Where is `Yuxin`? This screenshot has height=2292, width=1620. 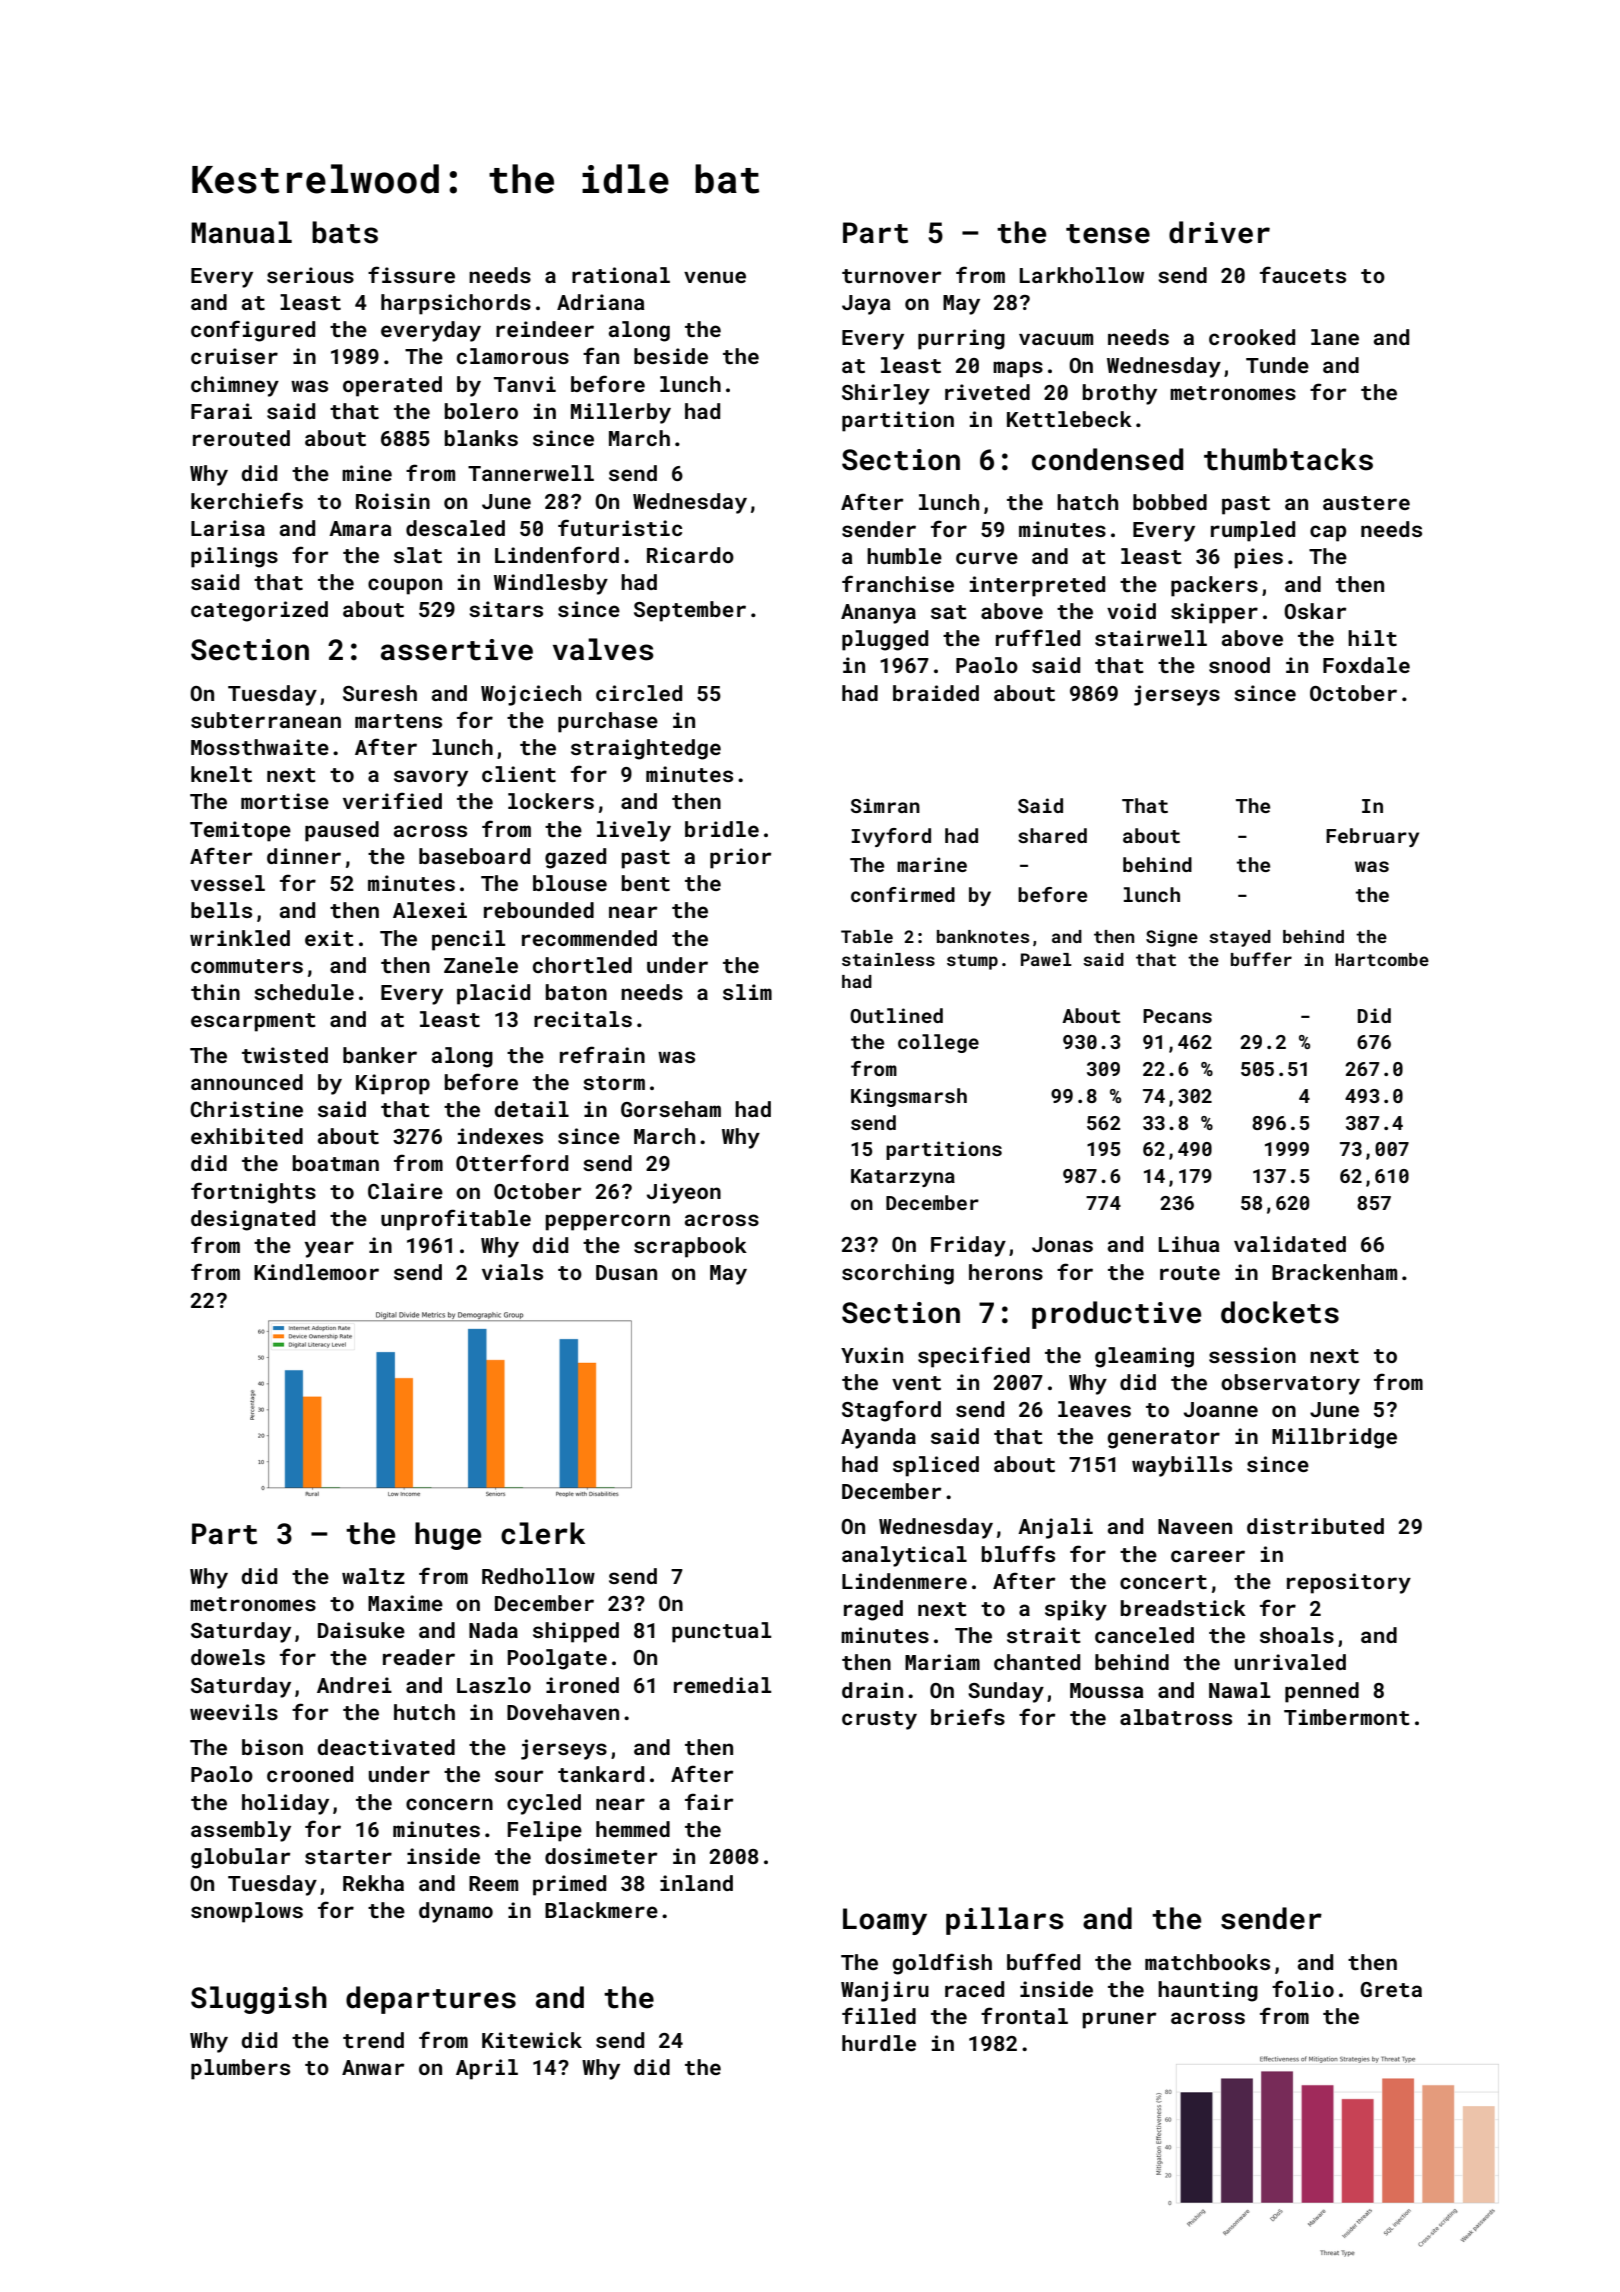
Yuxin is located at coordinates (872, 1355).
